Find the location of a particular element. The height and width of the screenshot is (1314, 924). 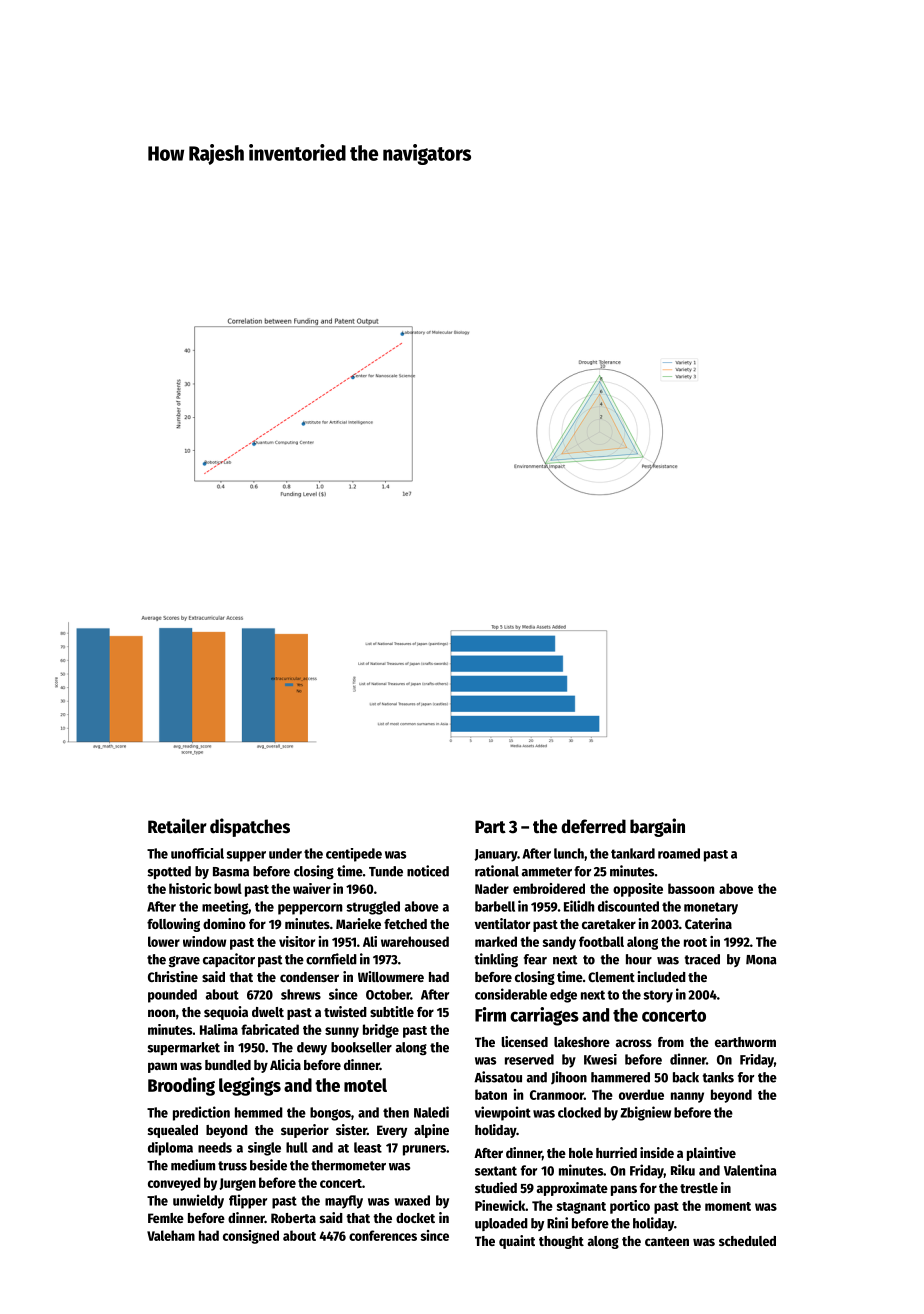

Alicia is located at coordinates (285, 1064).
